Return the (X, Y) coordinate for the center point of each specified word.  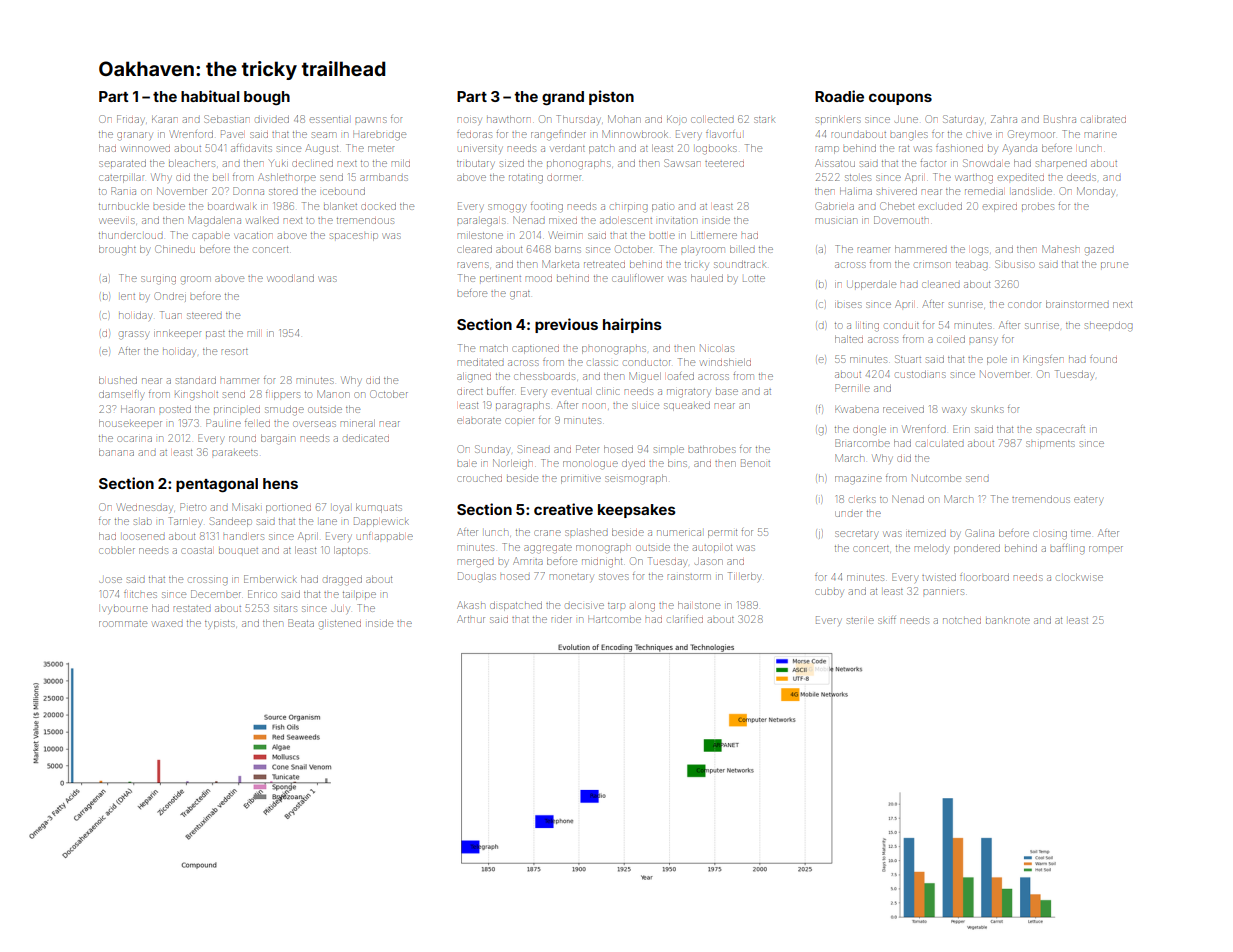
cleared (474, 249)
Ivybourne (125, 610)
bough (267, 98)
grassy (133, 335)
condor (1024, 305)
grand (563, 98)
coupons (900, 99)
